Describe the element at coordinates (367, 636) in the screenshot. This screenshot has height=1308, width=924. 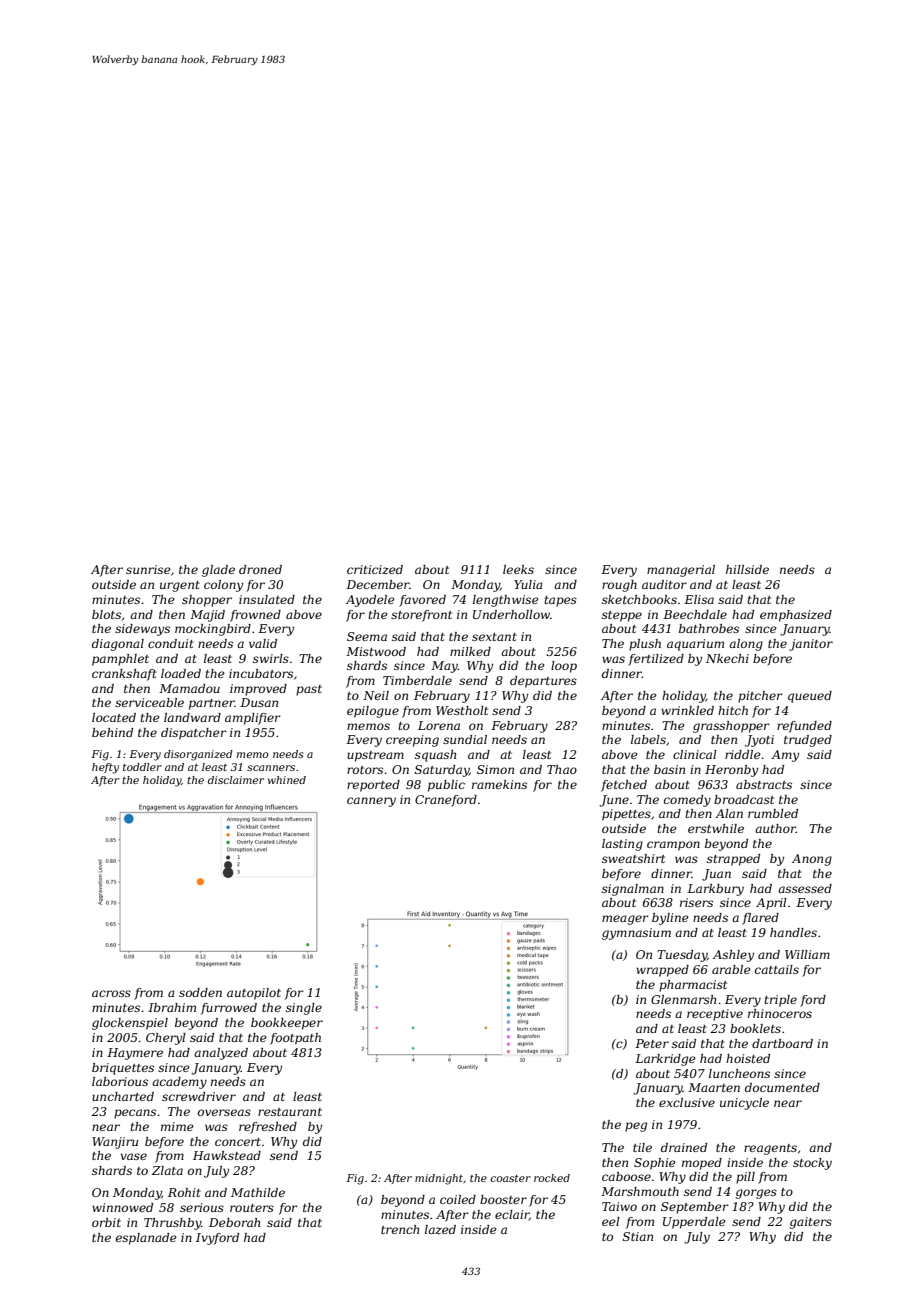
I see `Seema` at that location.
